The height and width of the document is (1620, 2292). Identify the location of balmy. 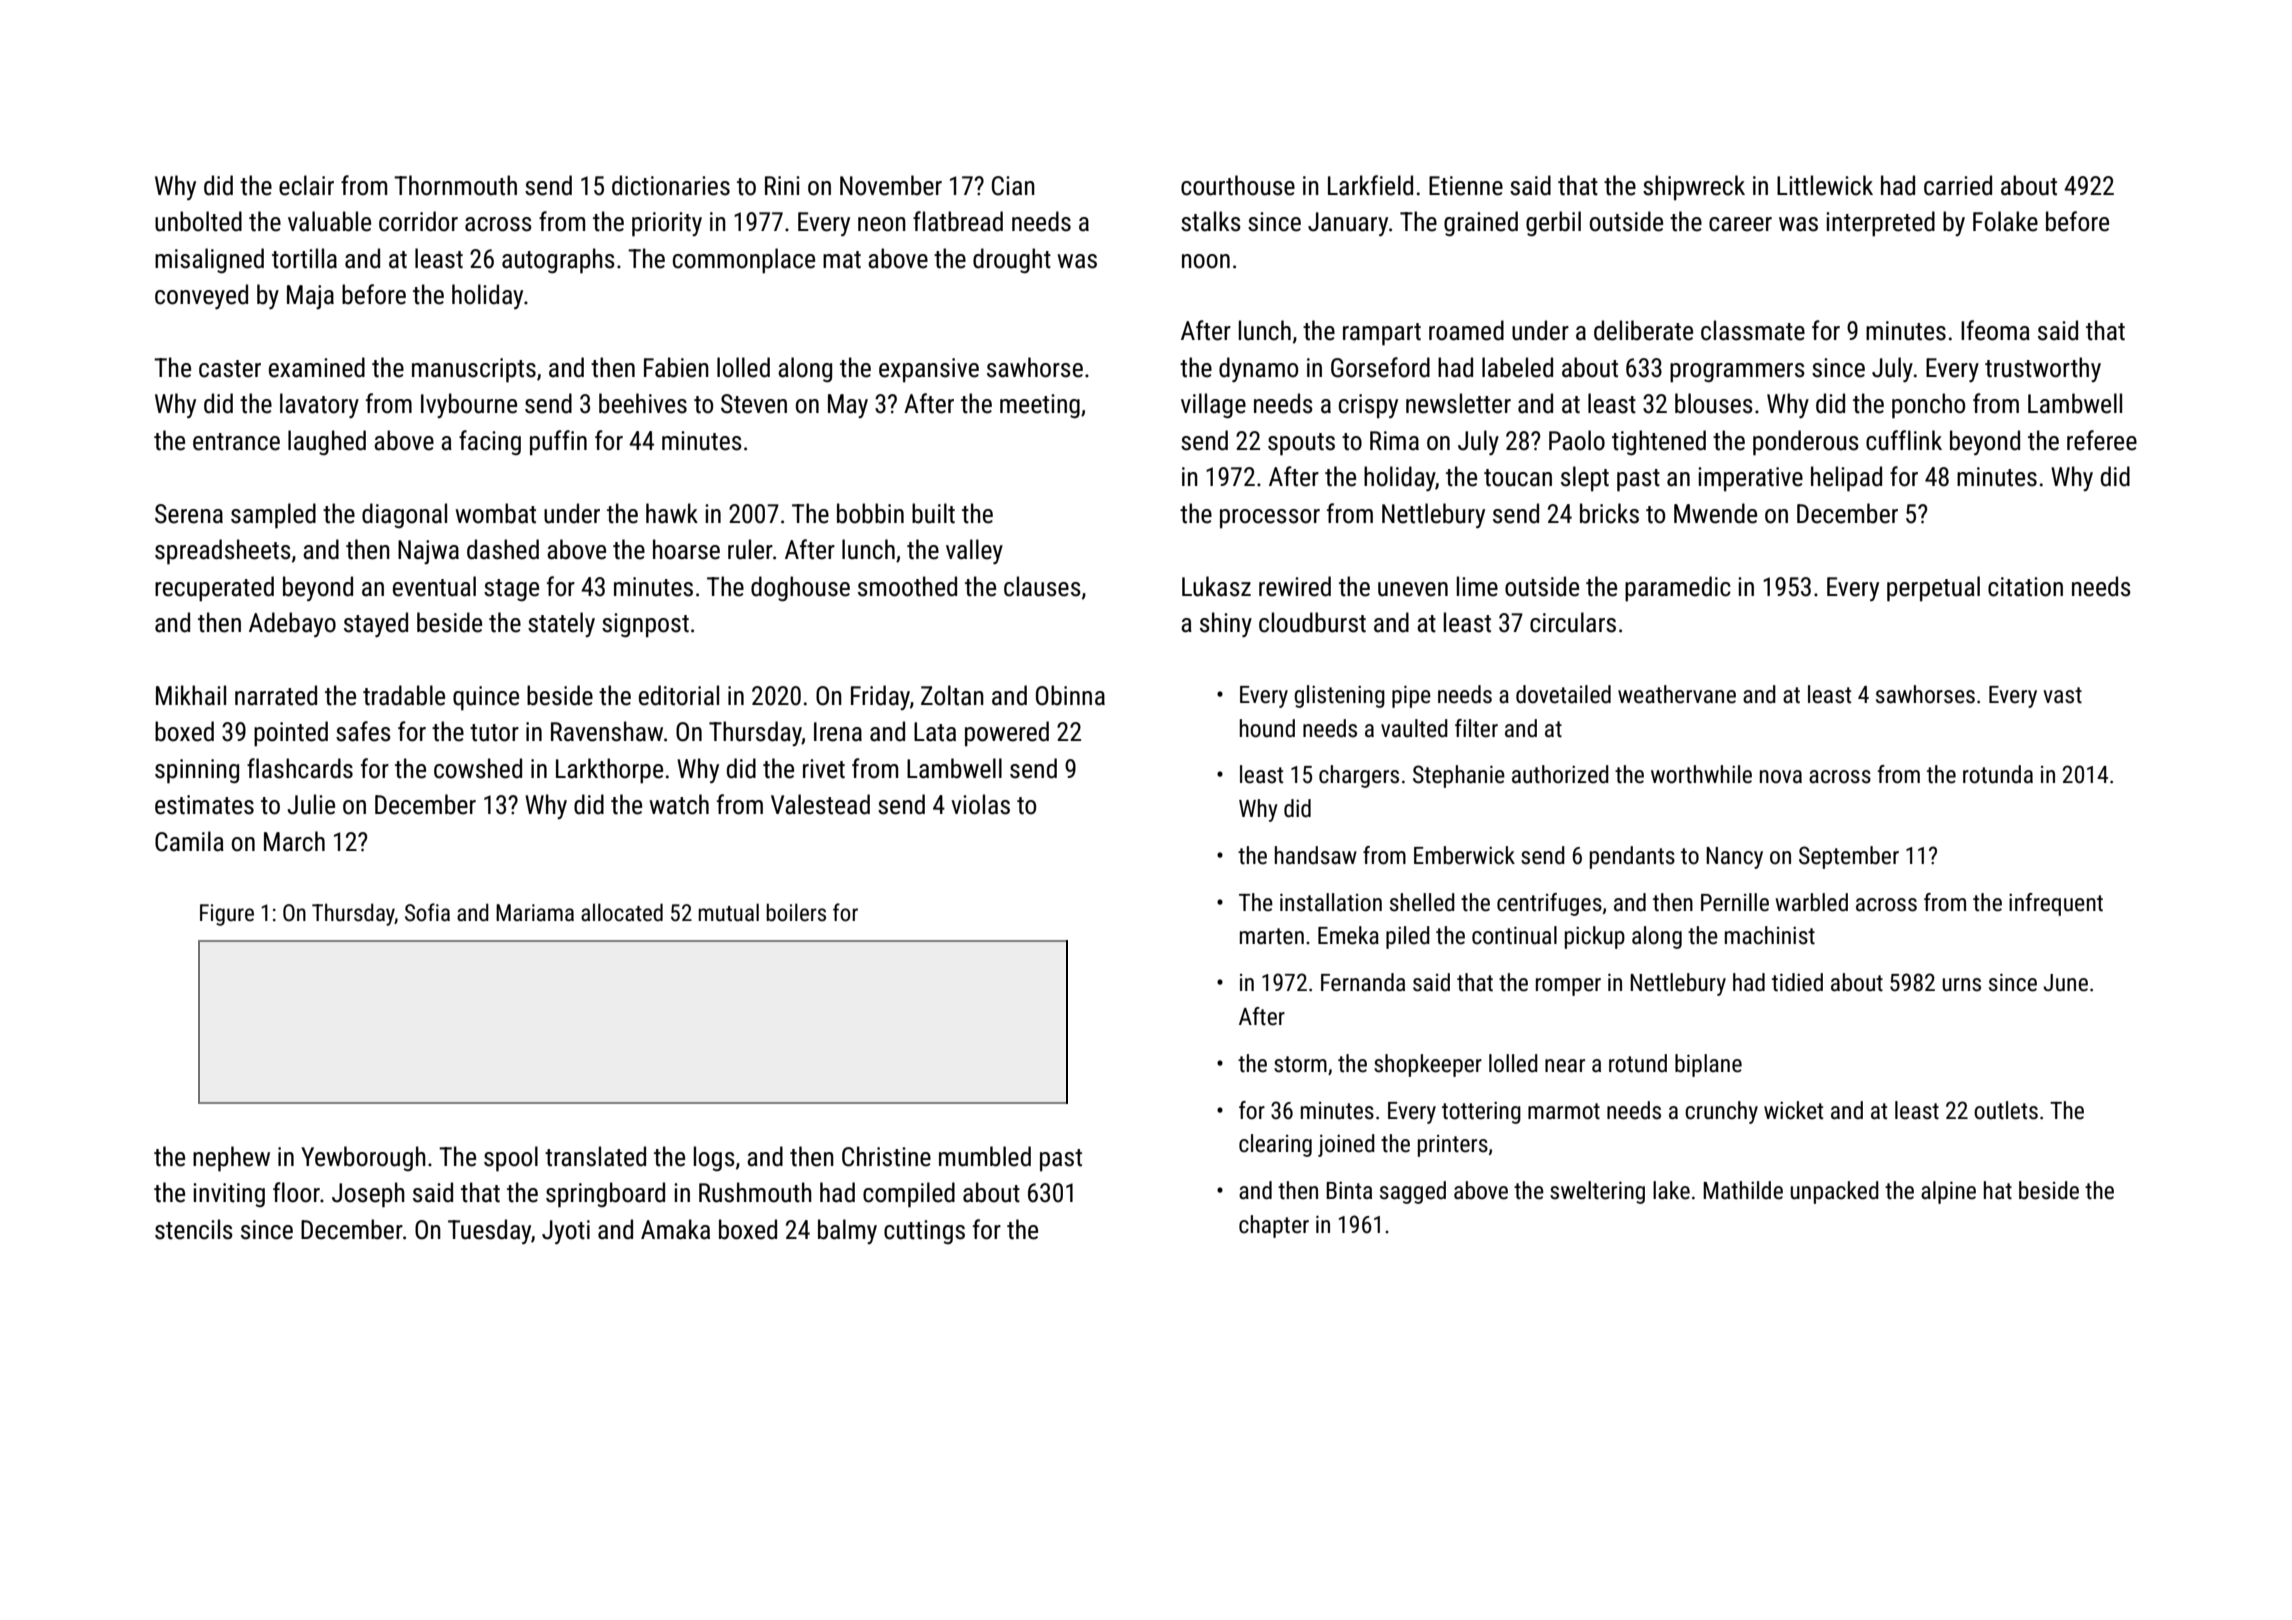
(847, 1231).
